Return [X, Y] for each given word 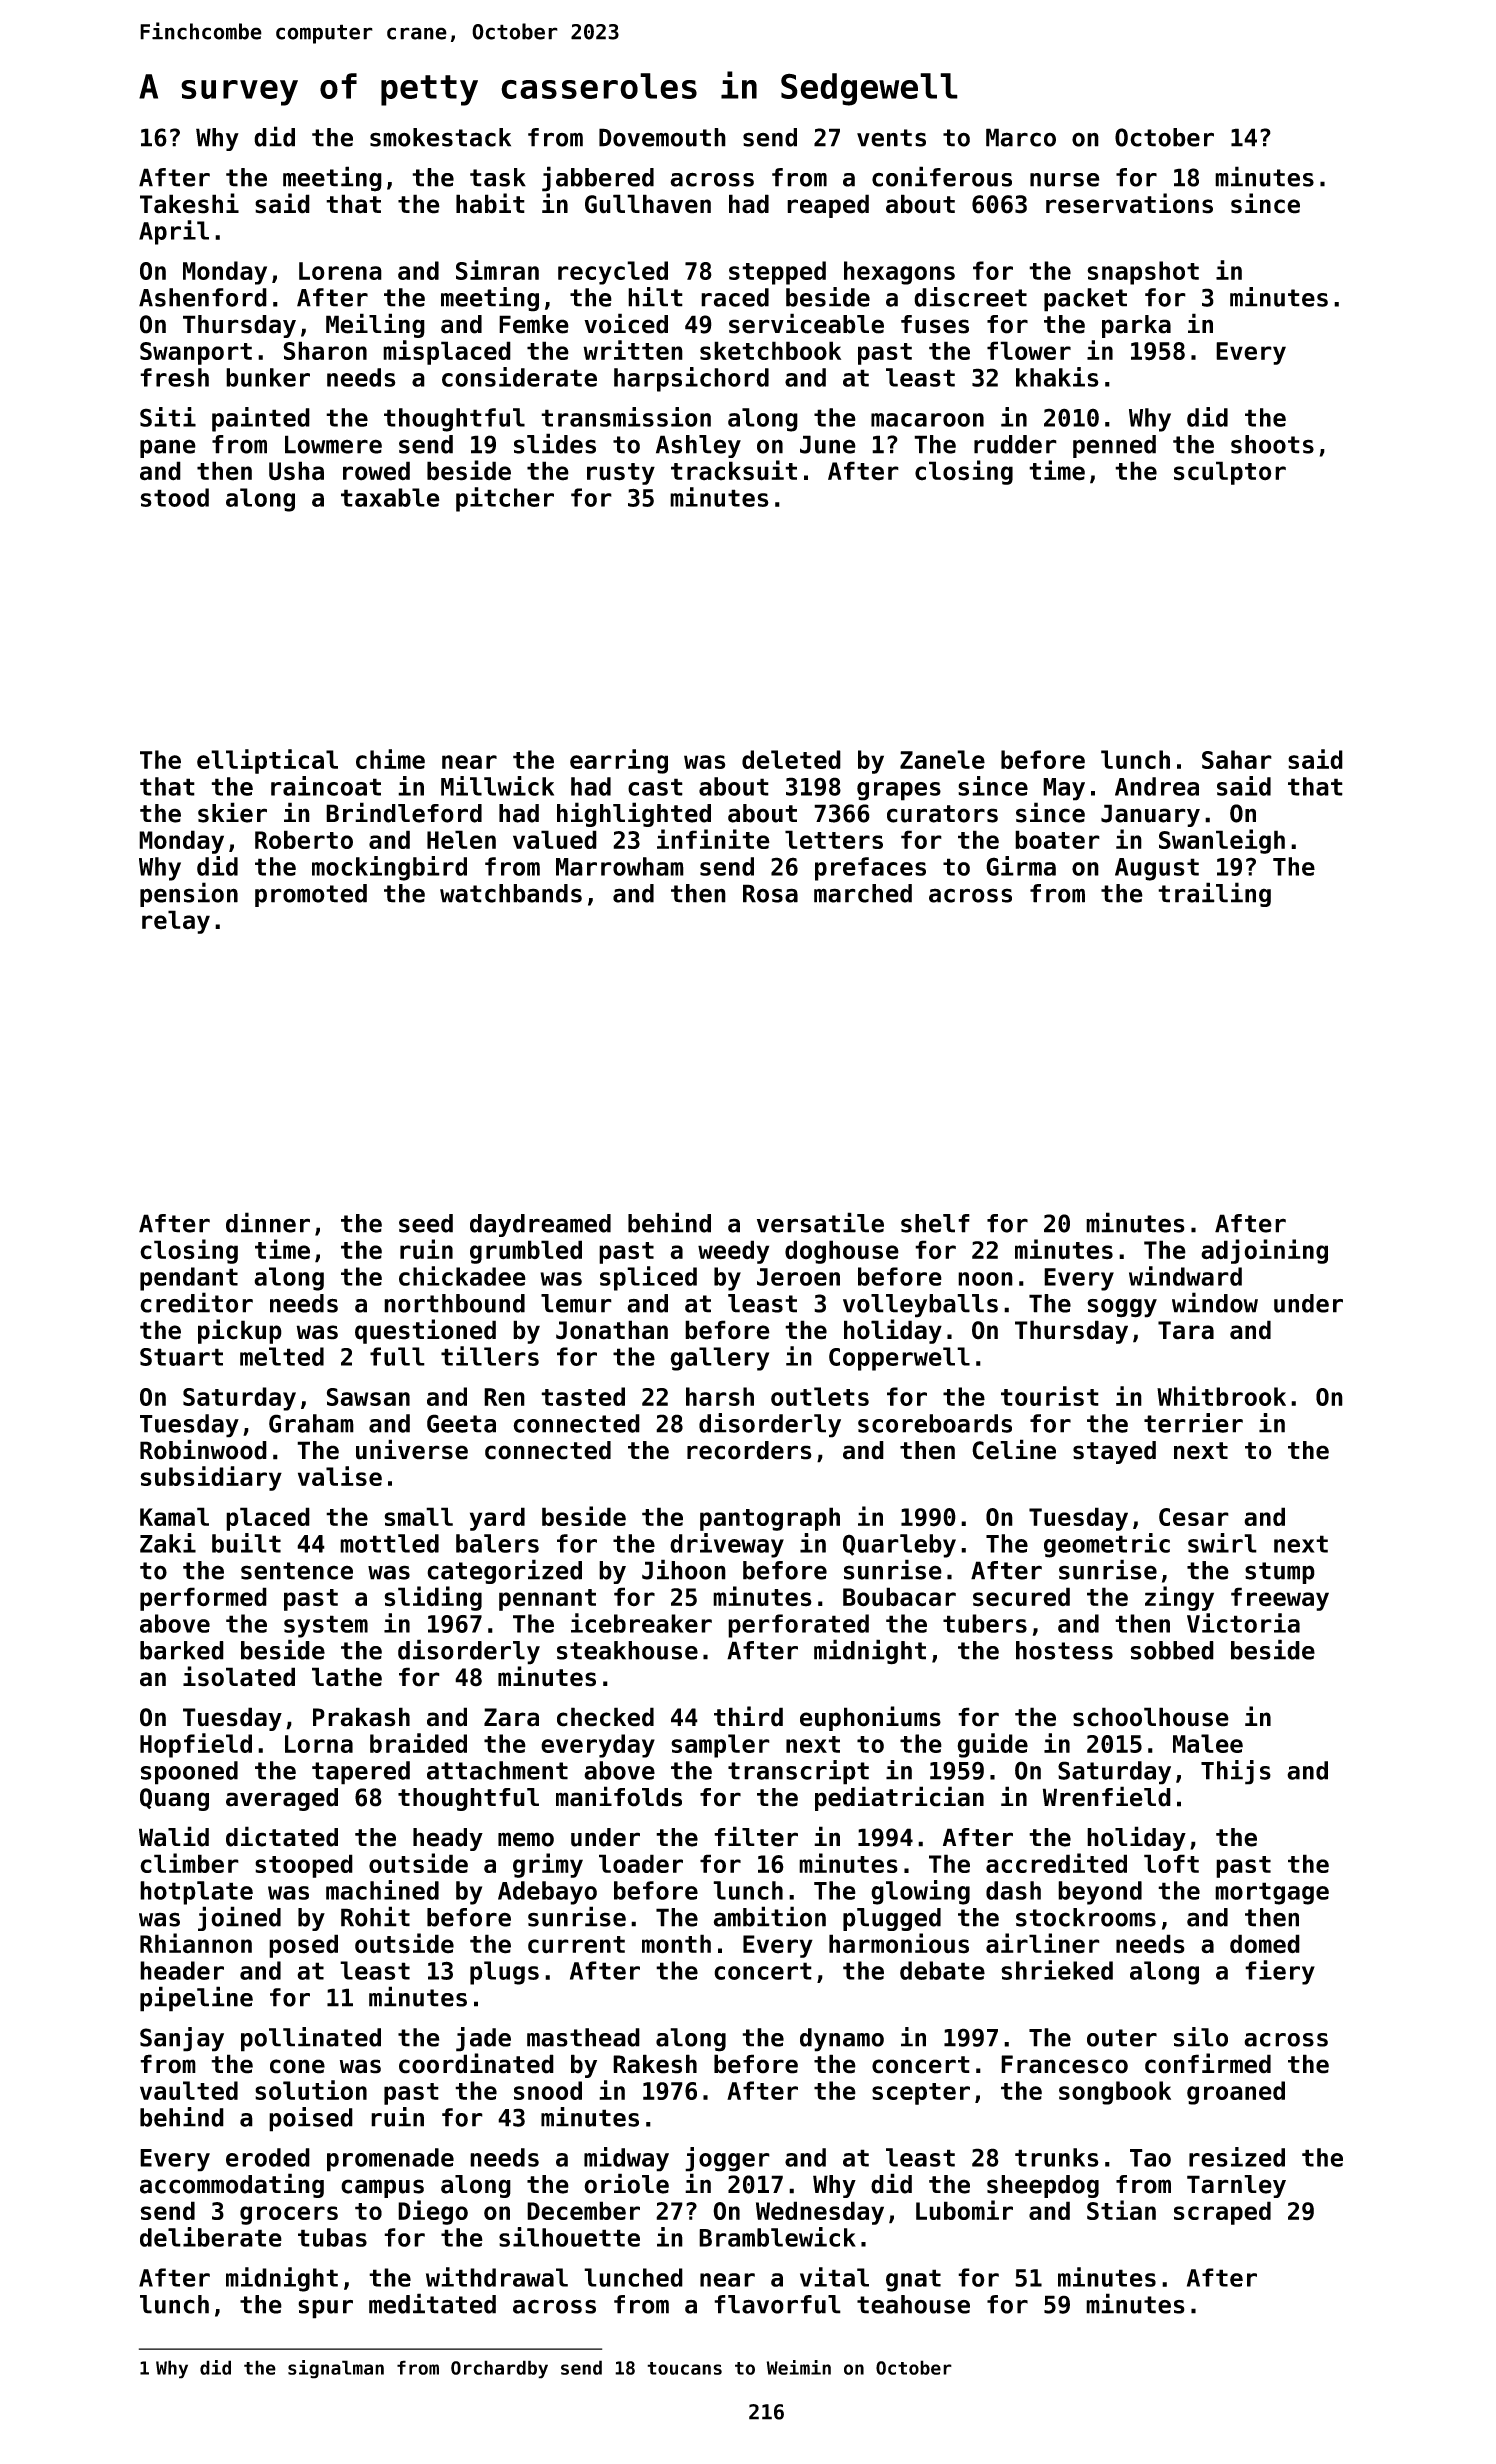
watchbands [511, 893]
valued [555, 839]
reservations [1129, 203]
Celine [1014, 1449]
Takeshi [189, 203]
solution [311, 2090]
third [748, 1716]
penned [1114, 446]
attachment [497, 1770]
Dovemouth [662, 137]
